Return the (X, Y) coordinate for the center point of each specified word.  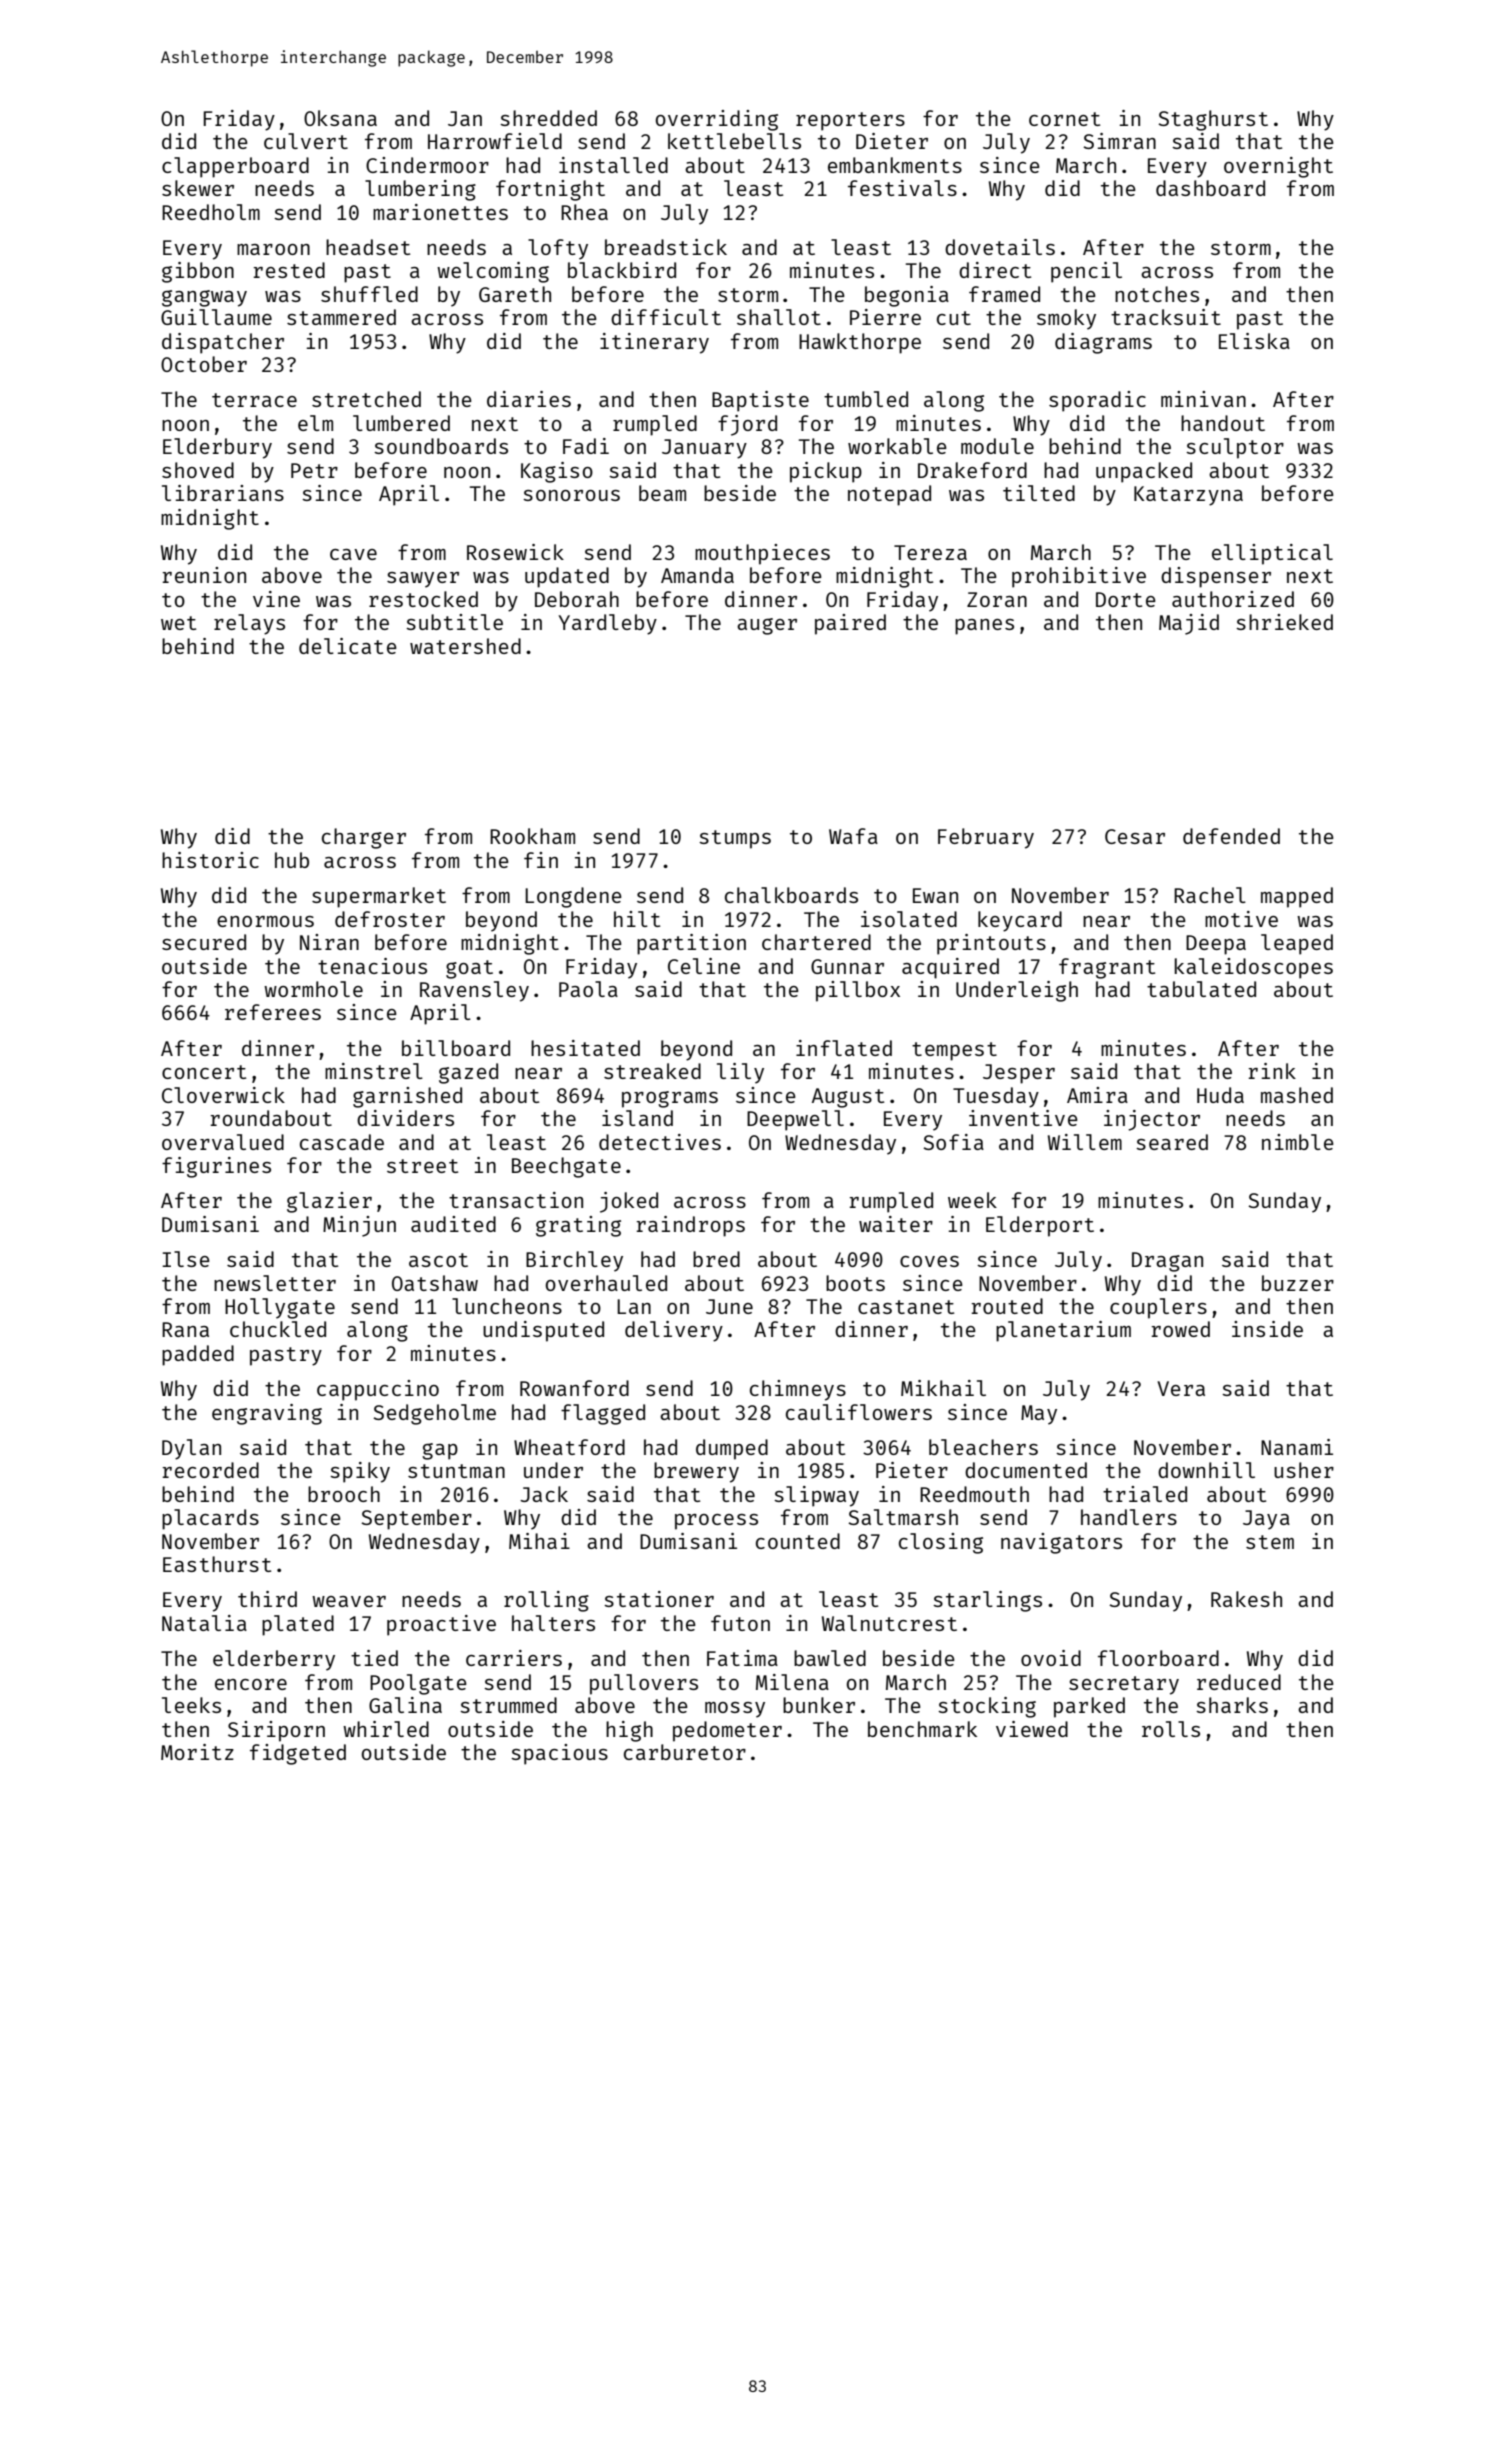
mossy (735, 1710)
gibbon (198, 272)
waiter (896, 1224)
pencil (1086, 272)
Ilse (186, 1259)
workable (897, 446)
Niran (329, 942)
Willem (1085, 1142)
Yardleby (607, 624)
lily (740, 1073)
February (986, 838)
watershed (465, 646)
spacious (559, 1754)
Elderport (1040, 1226)
